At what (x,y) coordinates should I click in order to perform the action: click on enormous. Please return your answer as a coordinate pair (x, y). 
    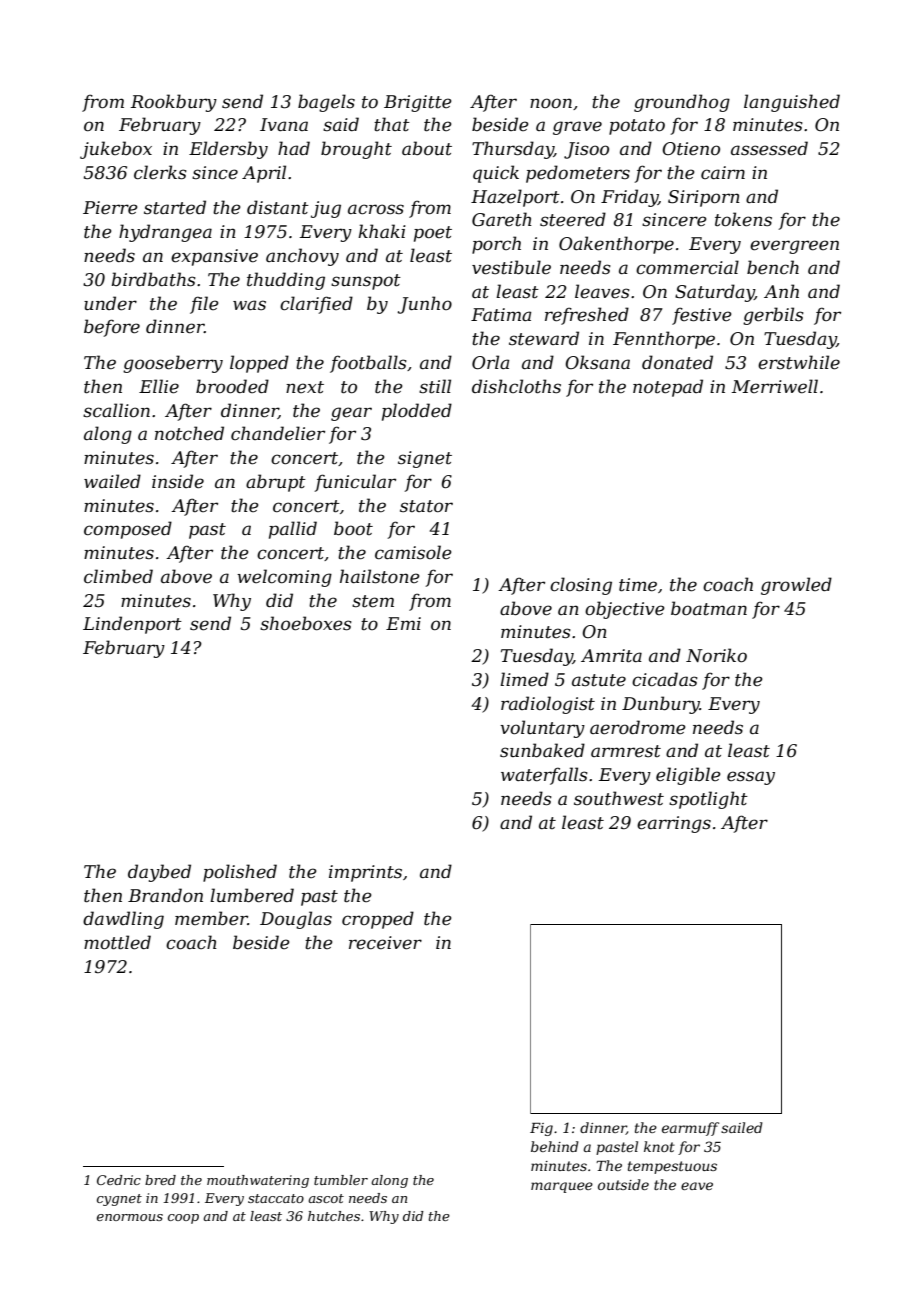
    Looking at the image, I should click on (130, 1217).
